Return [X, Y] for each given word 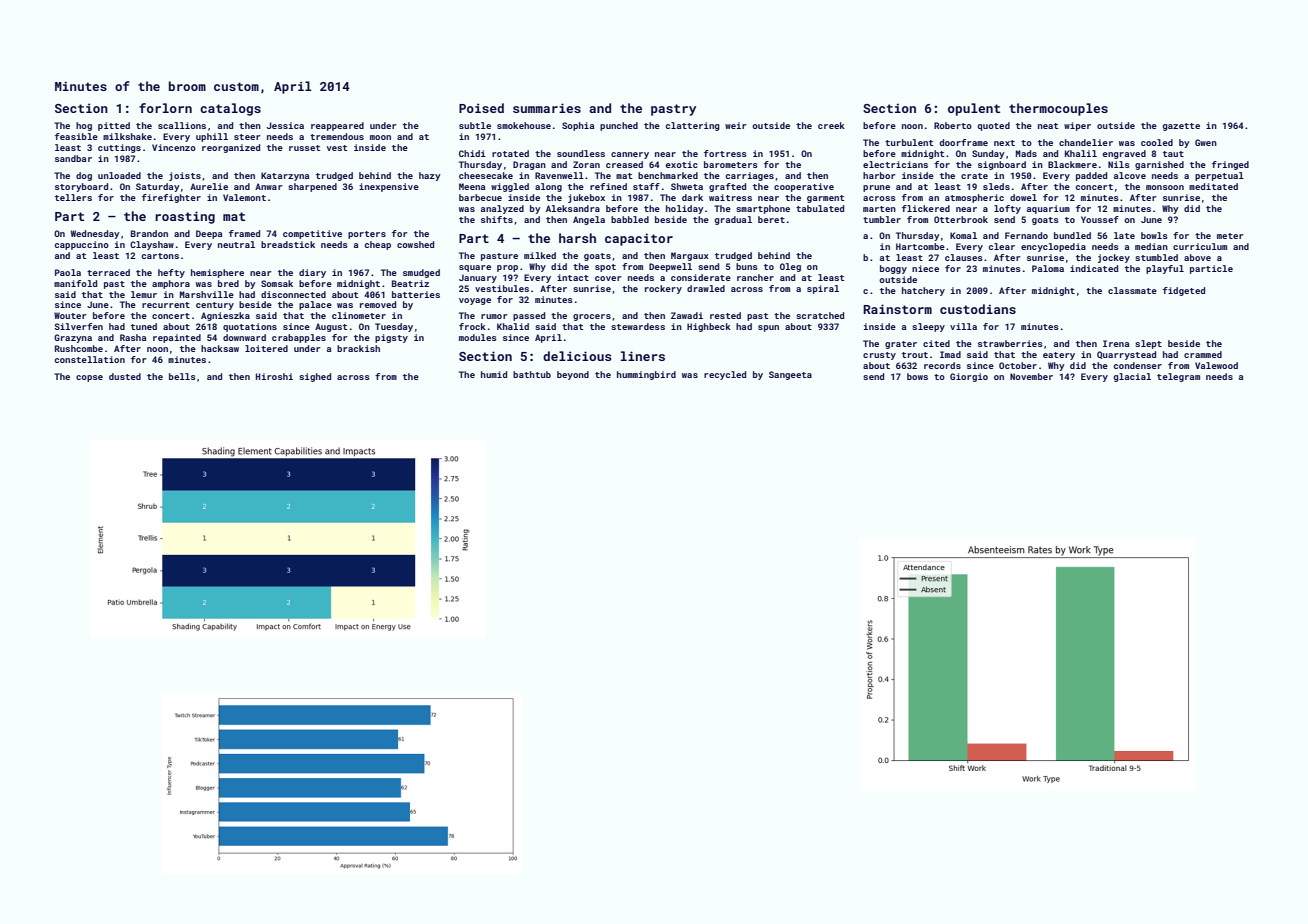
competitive [312, 234]
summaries [547, 108]
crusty [879, 356]
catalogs [230, 109]
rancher [755, 277]
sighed [315, 377]
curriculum [1200, 246]
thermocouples [1058, 109]
